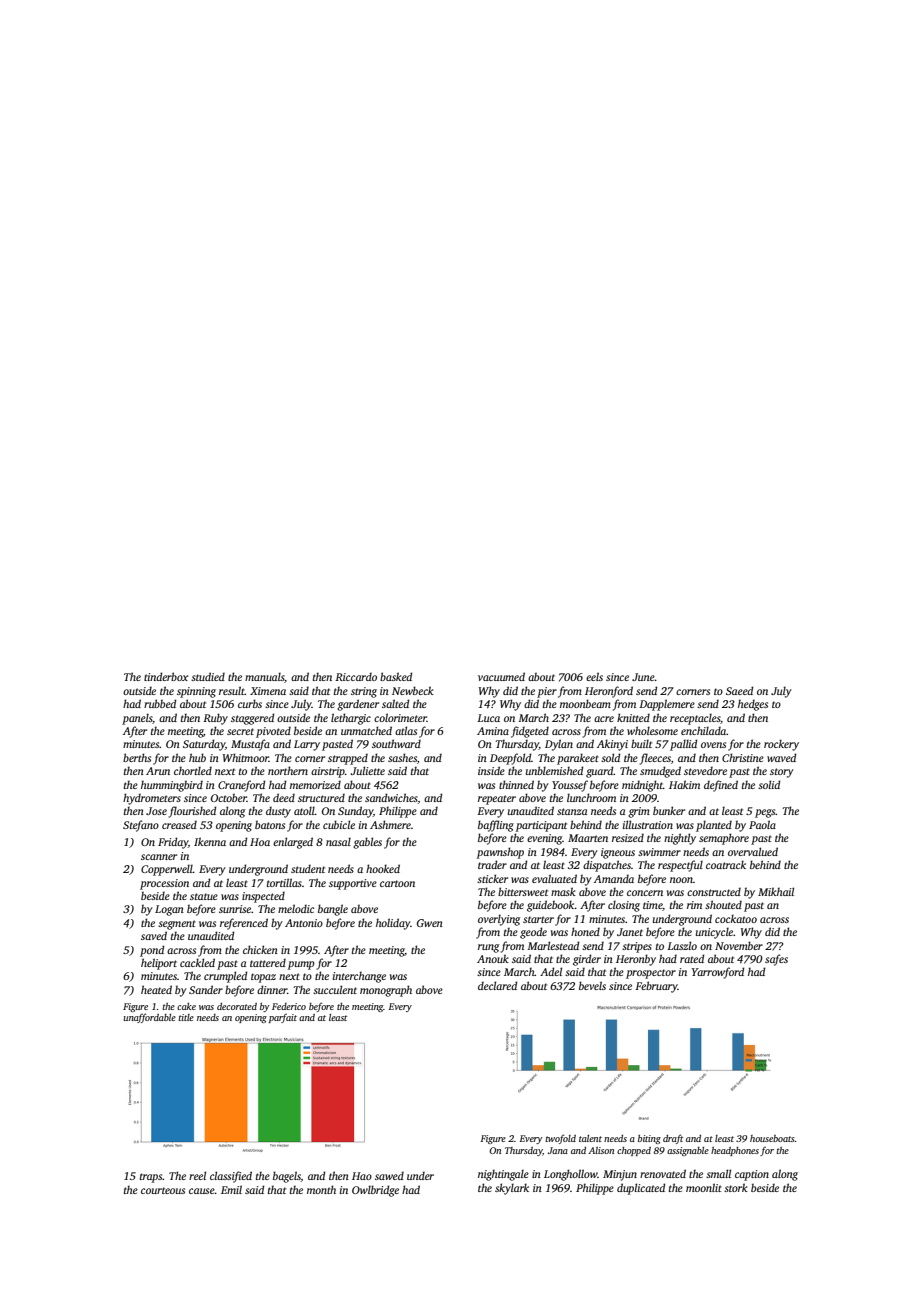  I want to click on reel, so click(197, 1175).
